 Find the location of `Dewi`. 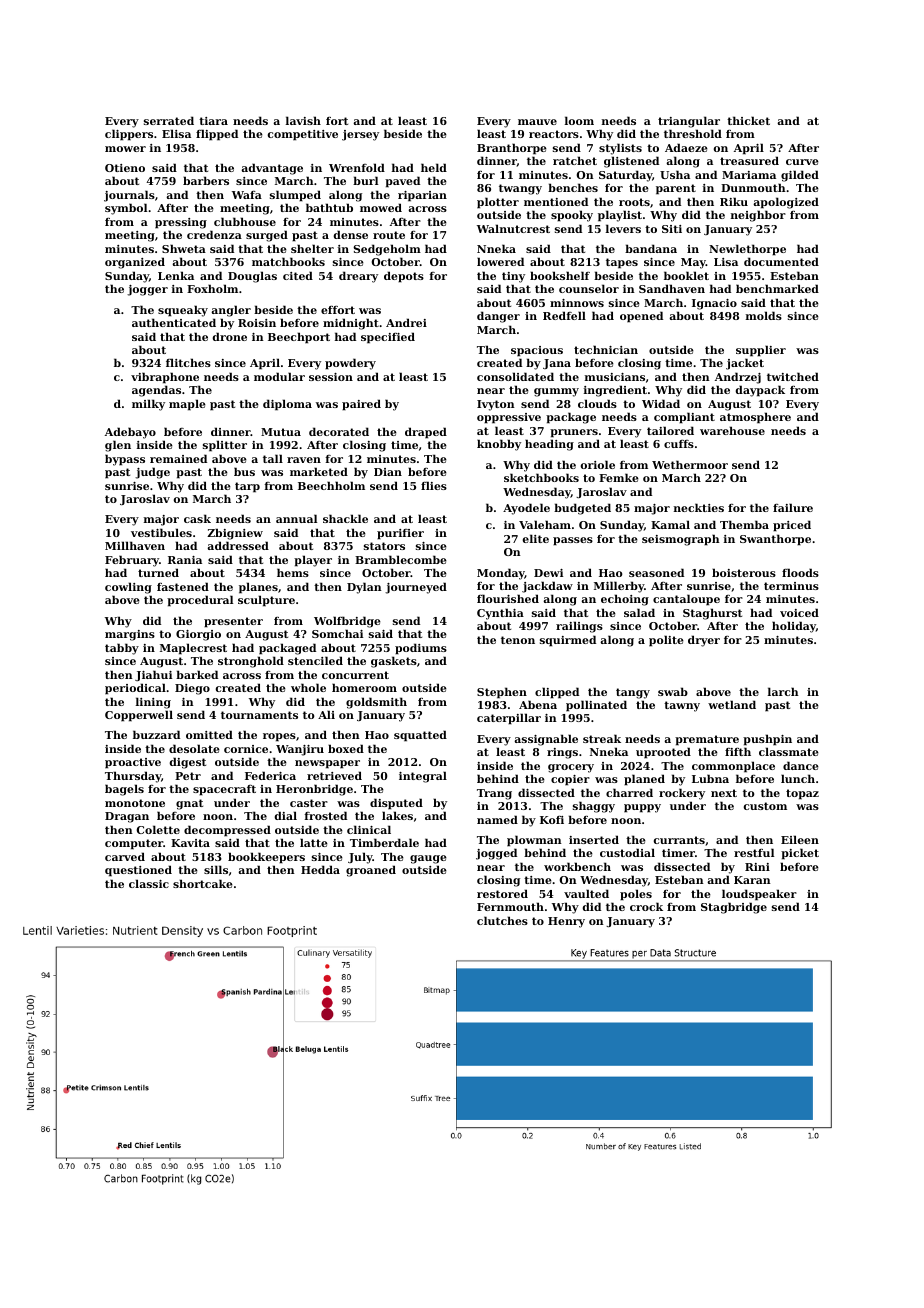

Dewi is located at coordinates (548, 573).
